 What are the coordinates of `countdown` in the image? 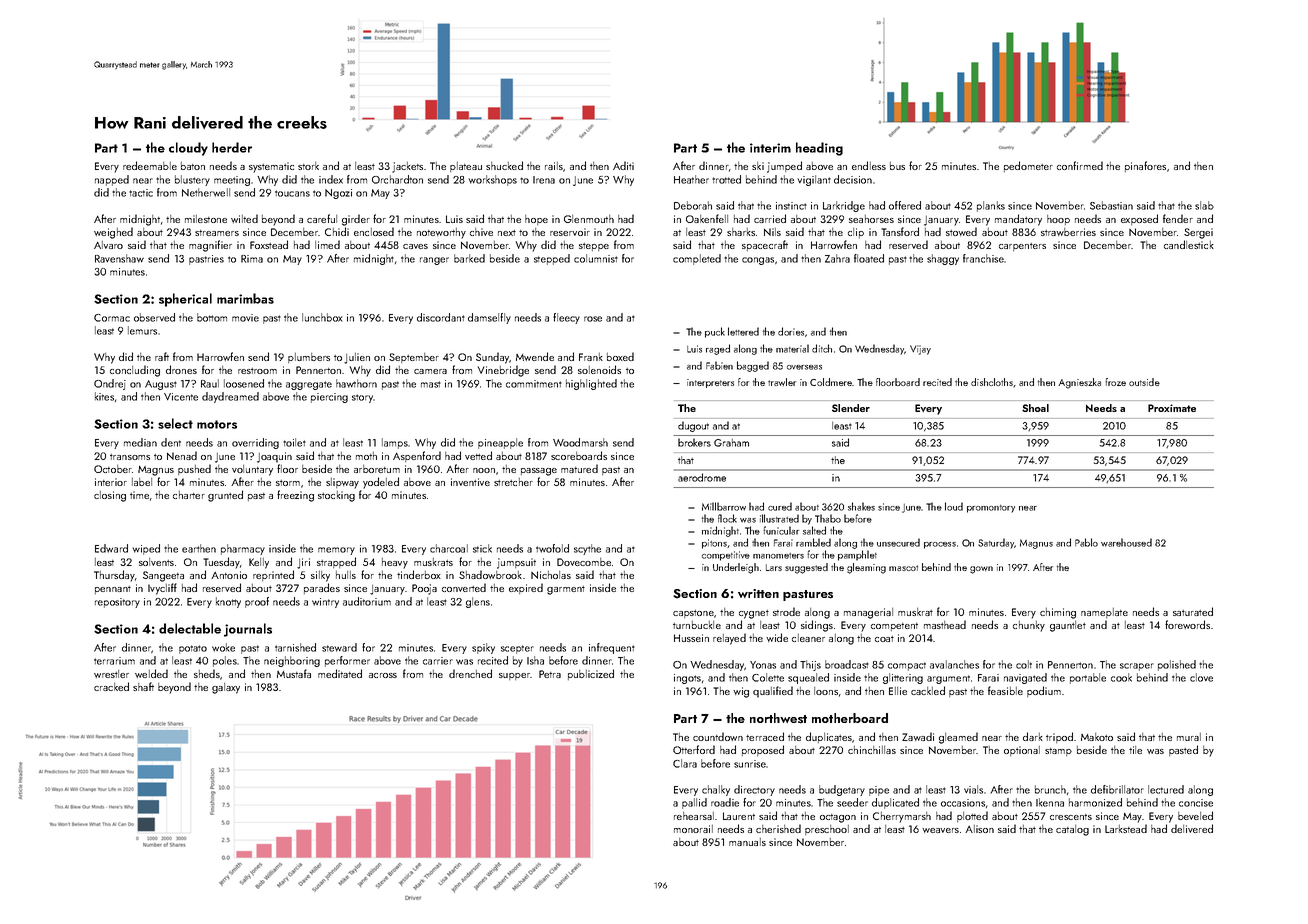 It's located at (718, 736).
